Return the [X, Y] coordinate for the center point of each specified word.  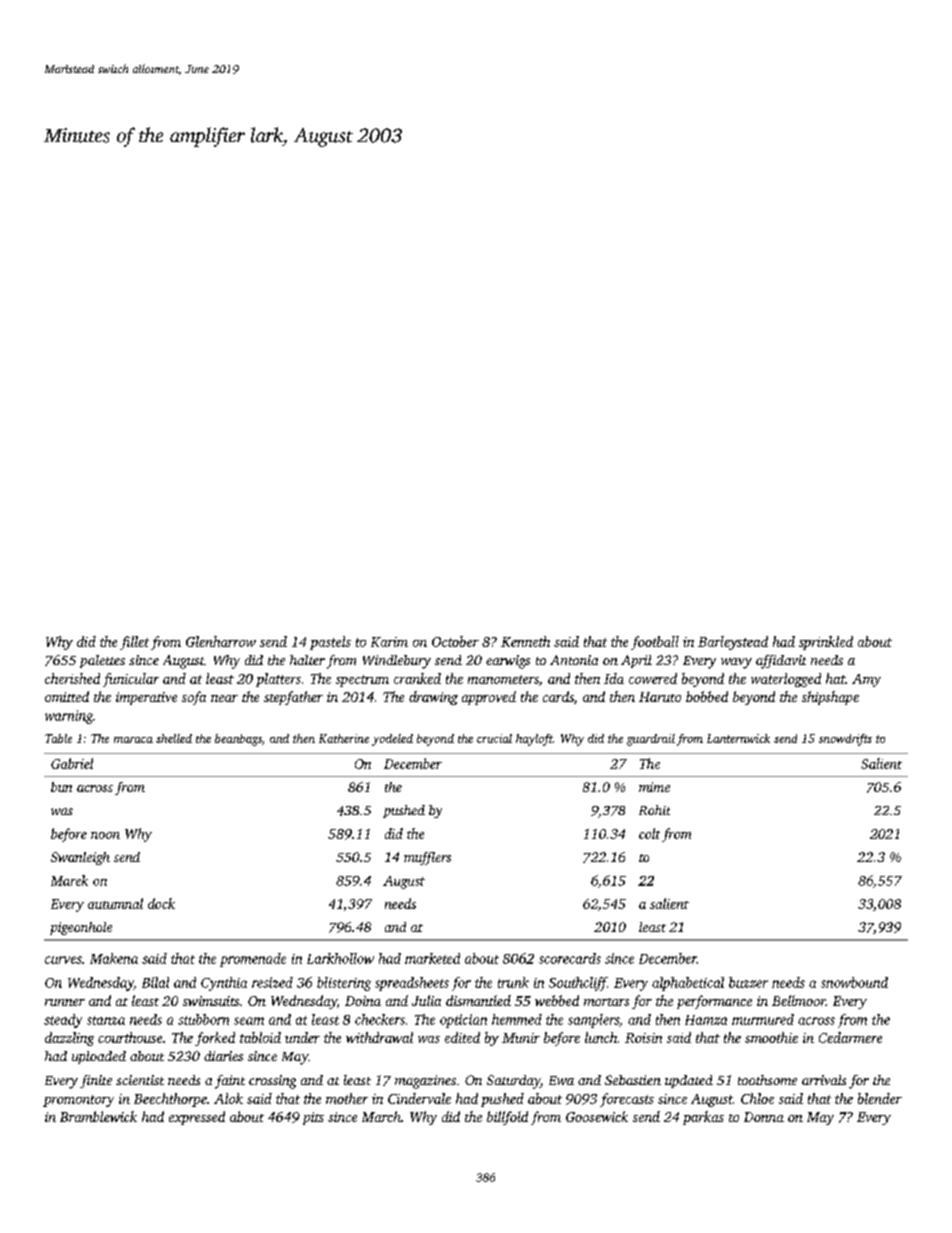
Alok [228, 1098]
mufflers [427, 858]
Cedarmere [850, 1037]
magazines [425, 1082]
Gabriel [72, 763]
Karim [389, 642]
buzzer [748, 982]
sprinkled [826, 643]
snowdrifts [845, 740]
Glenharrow [221, 641]
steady [63, 1021]
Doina [363, 1001]
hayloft [534, 740]
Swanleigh [80, 858]
